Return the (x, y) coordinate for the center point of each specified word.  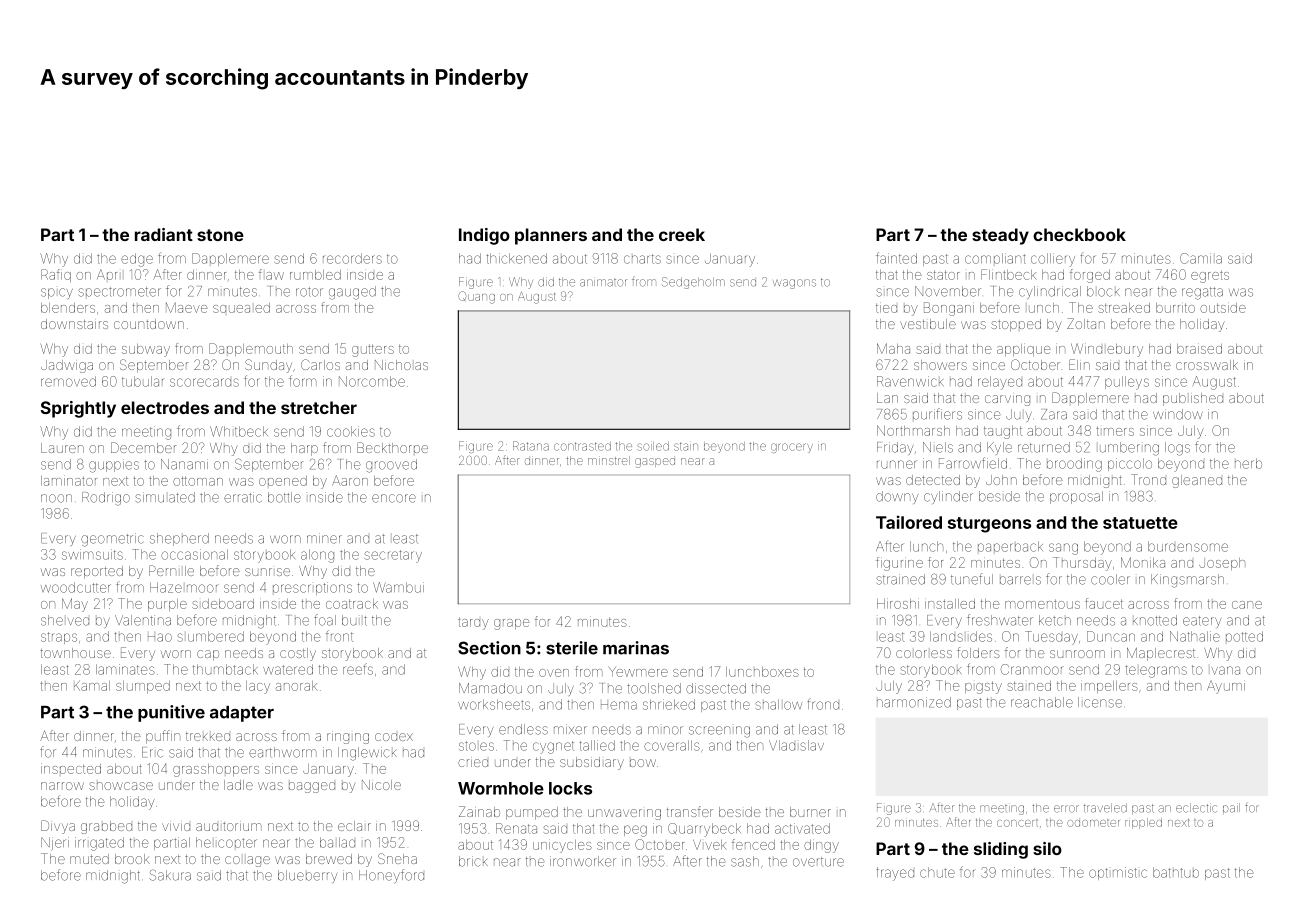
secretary (393, 556)
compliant (995, 258)
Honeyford (391, 876)
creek (682, 234)
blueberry (307, 876)
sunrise (267, 572)
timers (1115, 431)
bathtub (1176, 872)
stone (220, 235)
